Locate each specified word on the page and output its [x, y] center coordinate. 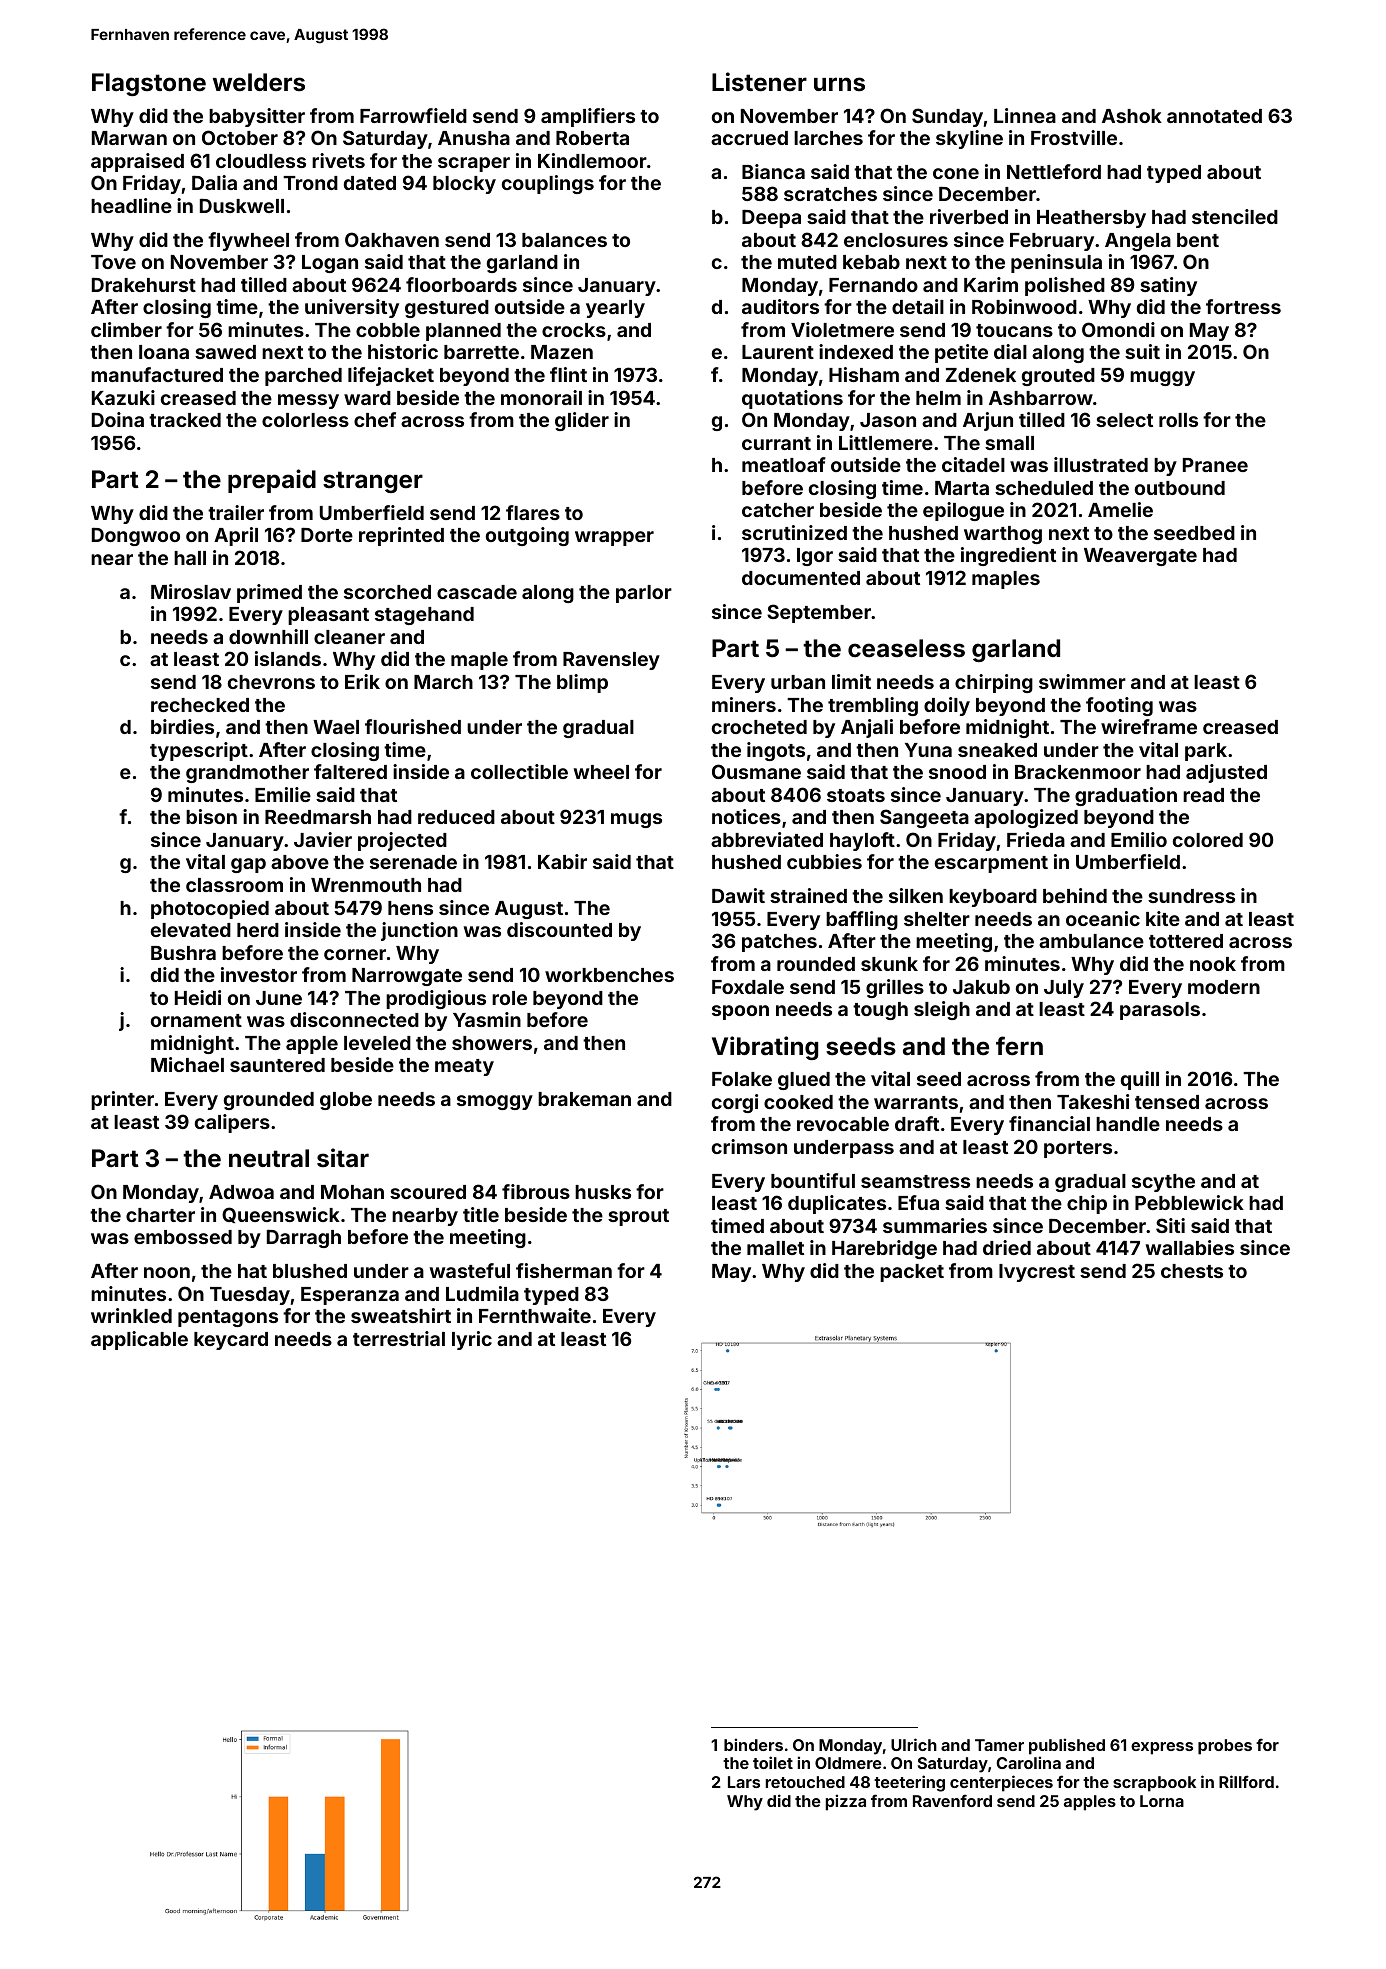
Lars [744, 1782]
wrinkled [131, 1315]
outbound [1180, 488]
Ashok [1132, 116]
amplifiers [588, 117]
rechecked [200, 705]
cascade [477, 592]
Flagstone [149, 84]
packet [912, 1273]
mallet [775, 1248]
